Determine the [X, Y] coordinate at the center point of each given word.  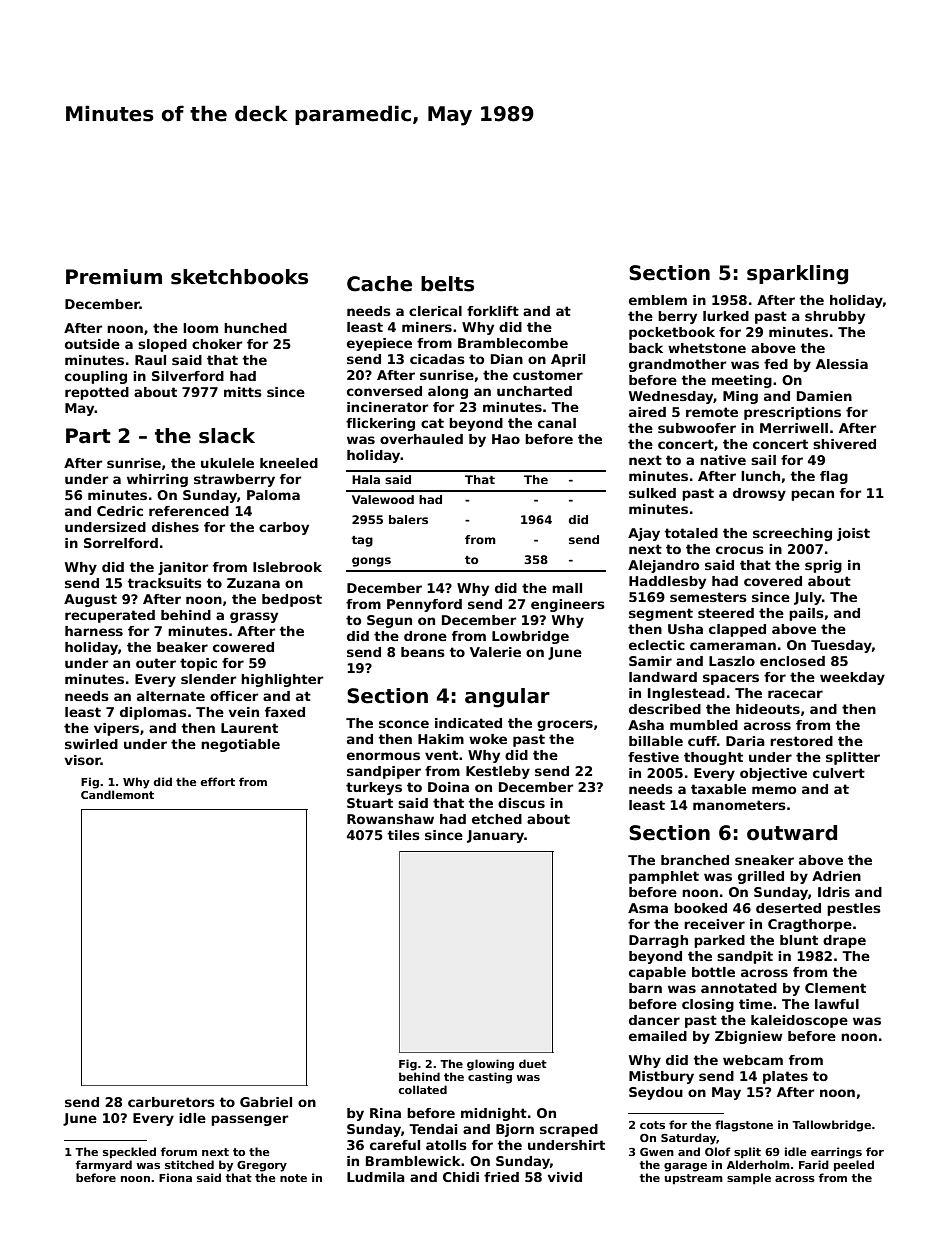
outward [792, 833]
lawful [837, 1004]
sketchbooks [239, 277]
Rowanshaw [390, 819]
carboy [284, 528]
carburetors [171, 1102]
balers [408, 519]
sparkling [797, 275]
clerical [435, 311]
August [90, 600]
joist [853, 534]
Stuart [370, 803]
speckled [129, 1152]
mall [567, 588]
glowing [490, 1065]
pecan [812, 495]
